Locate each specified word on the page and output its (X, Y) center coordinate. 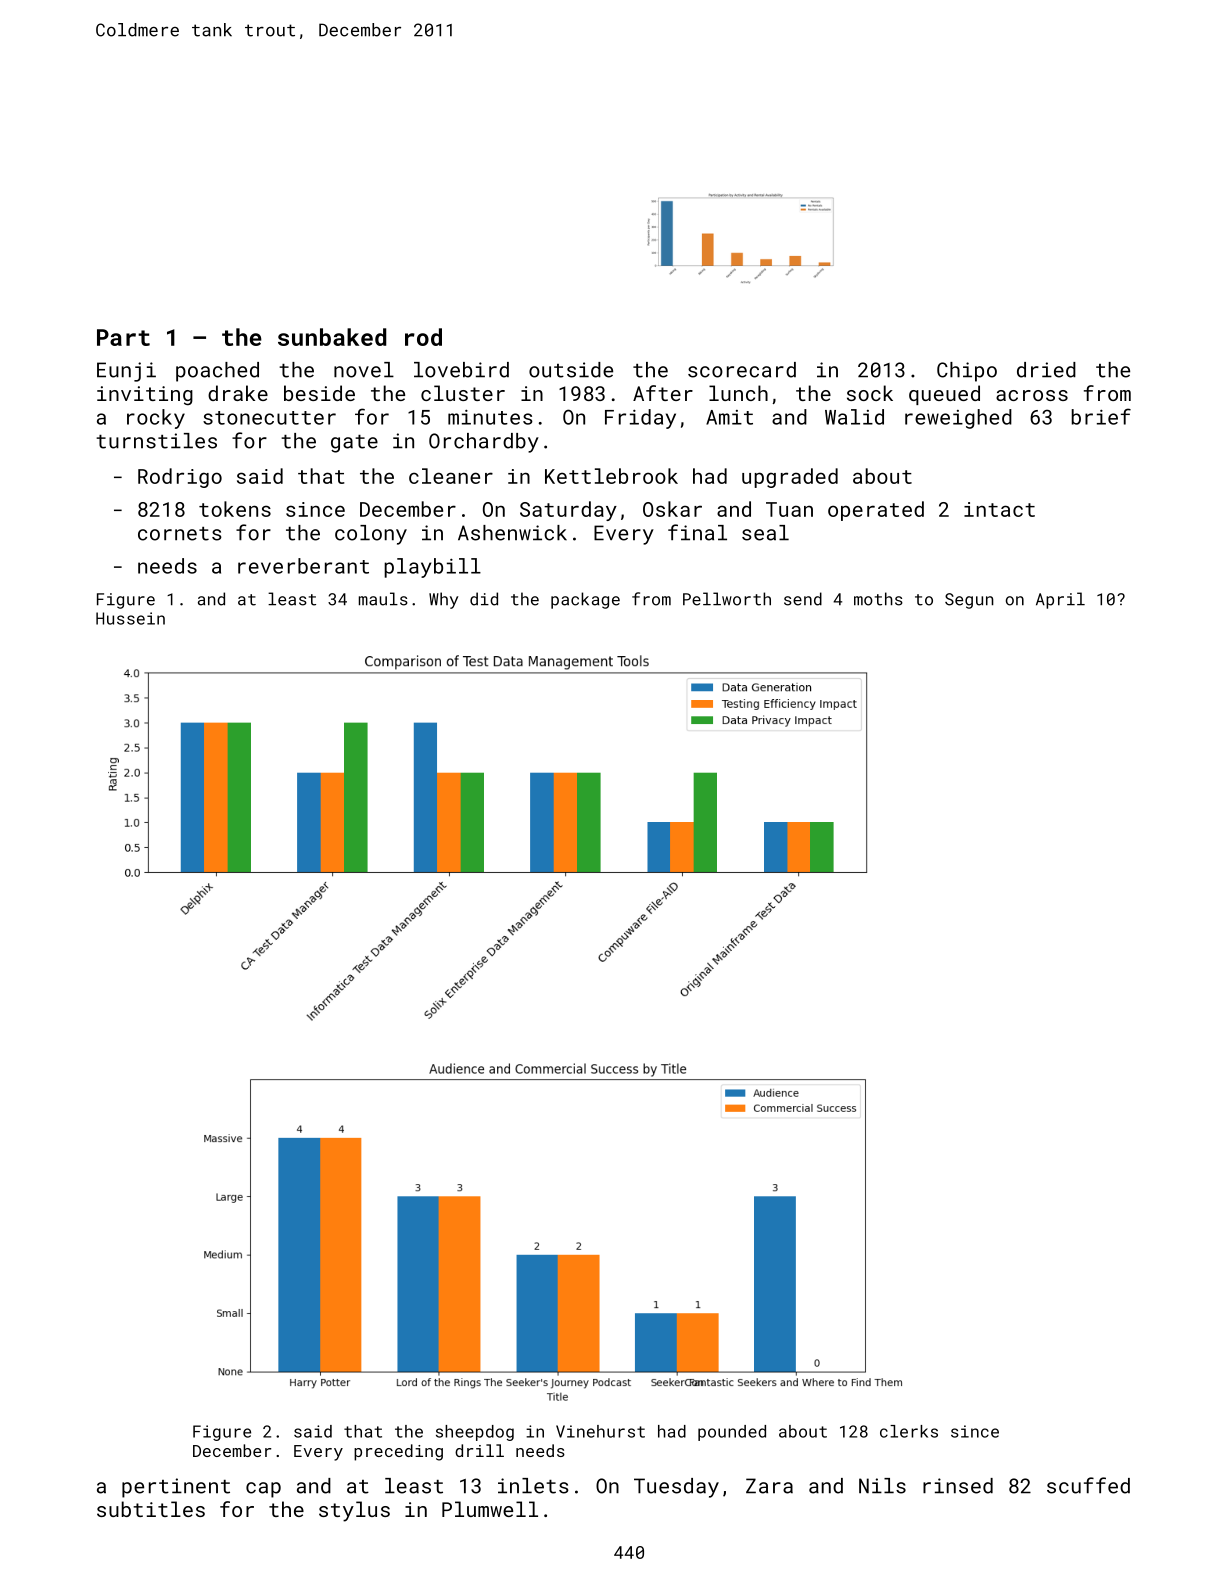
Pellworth (727, 599)
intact (999, 509)
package (585, 600)
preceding (398, 1452)
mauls (383, 599)
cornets (180, 534)
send (803, 599)
